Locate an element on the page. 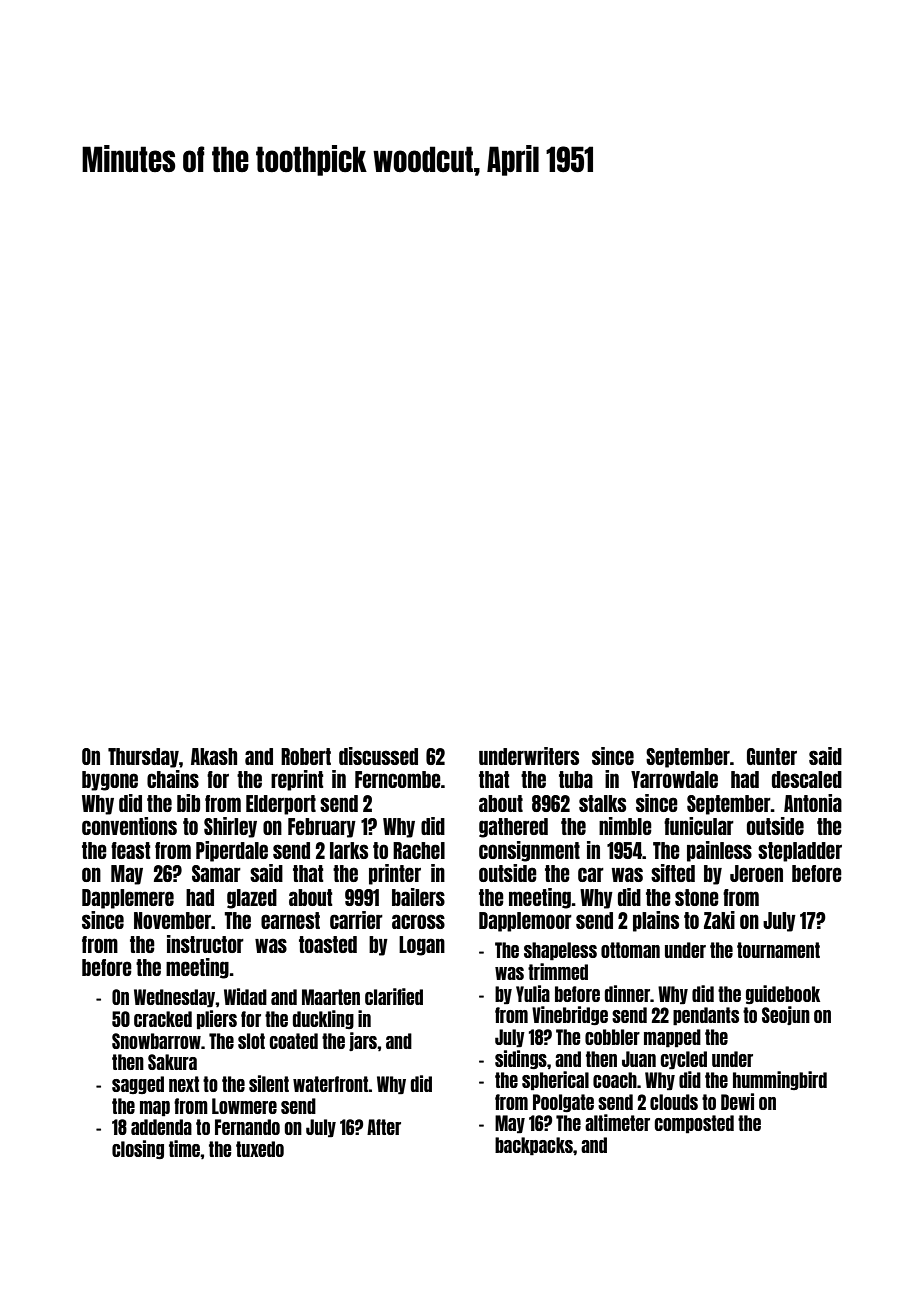  closing is located at coordinates (138, 1149).
